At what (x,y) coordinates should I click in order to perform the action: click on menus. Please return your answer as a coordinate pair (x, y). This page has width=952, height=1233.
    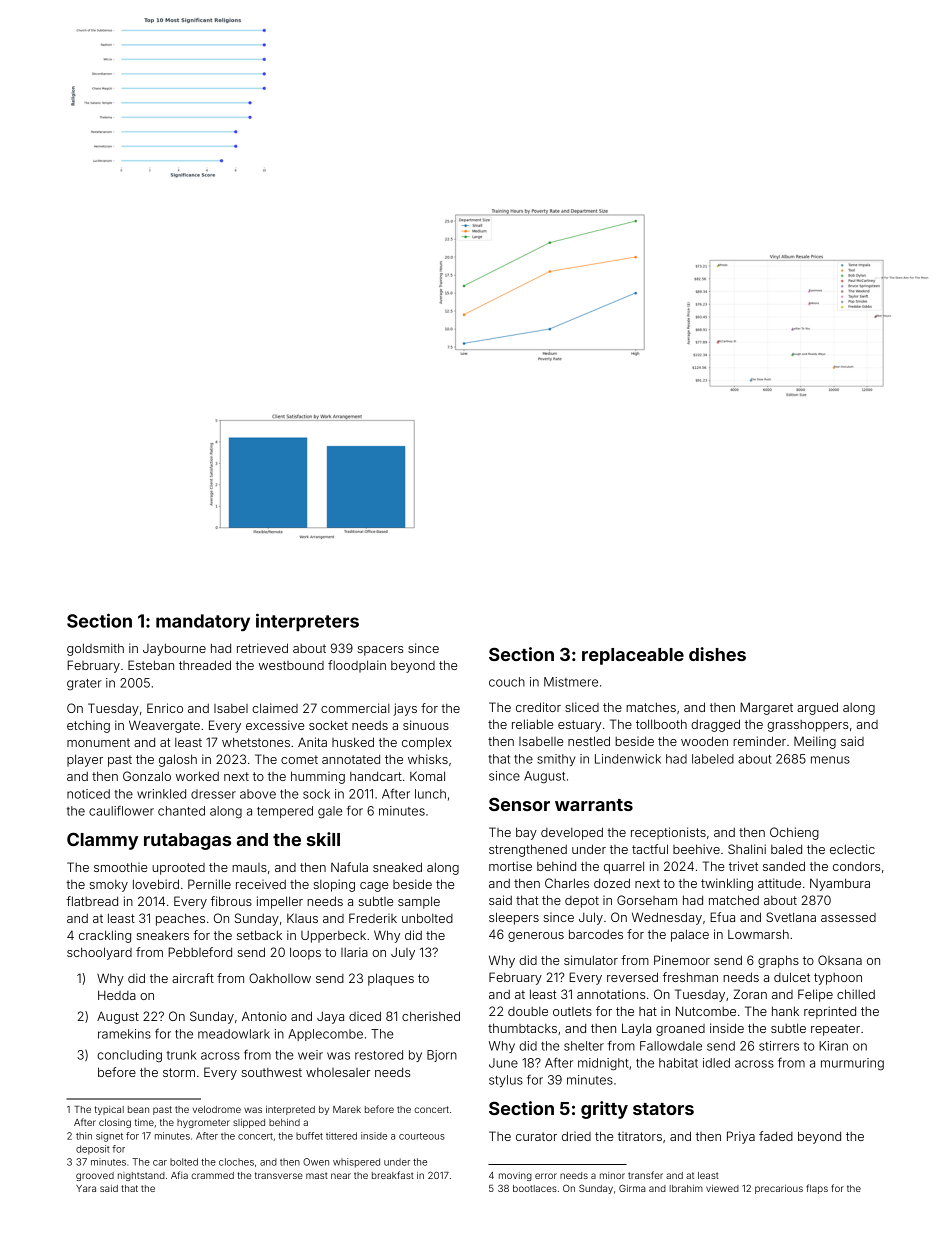
    Looking at the image, I should click on (830, 760).
